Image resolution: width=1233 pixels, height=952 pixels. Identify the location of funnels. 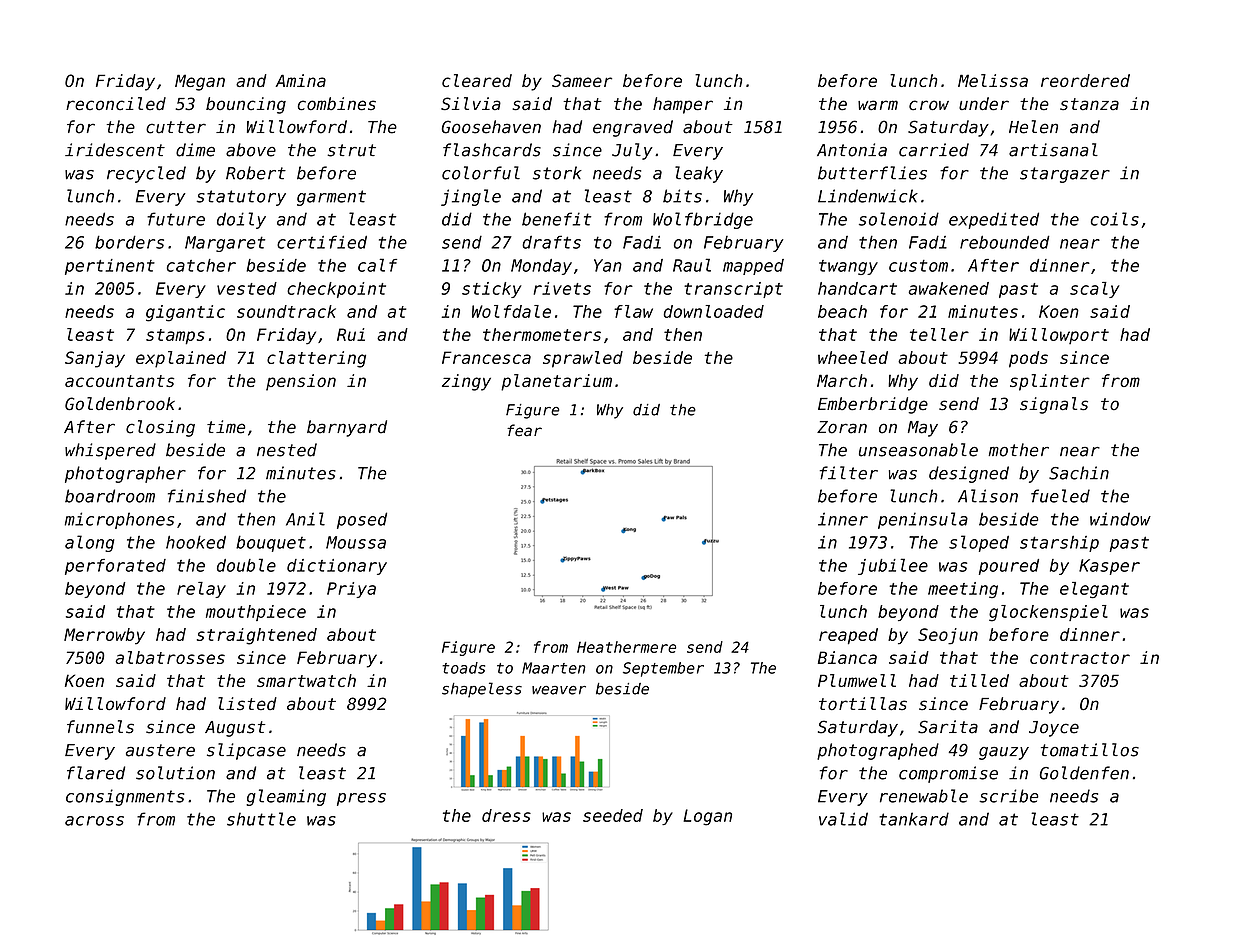
(100, 727).
